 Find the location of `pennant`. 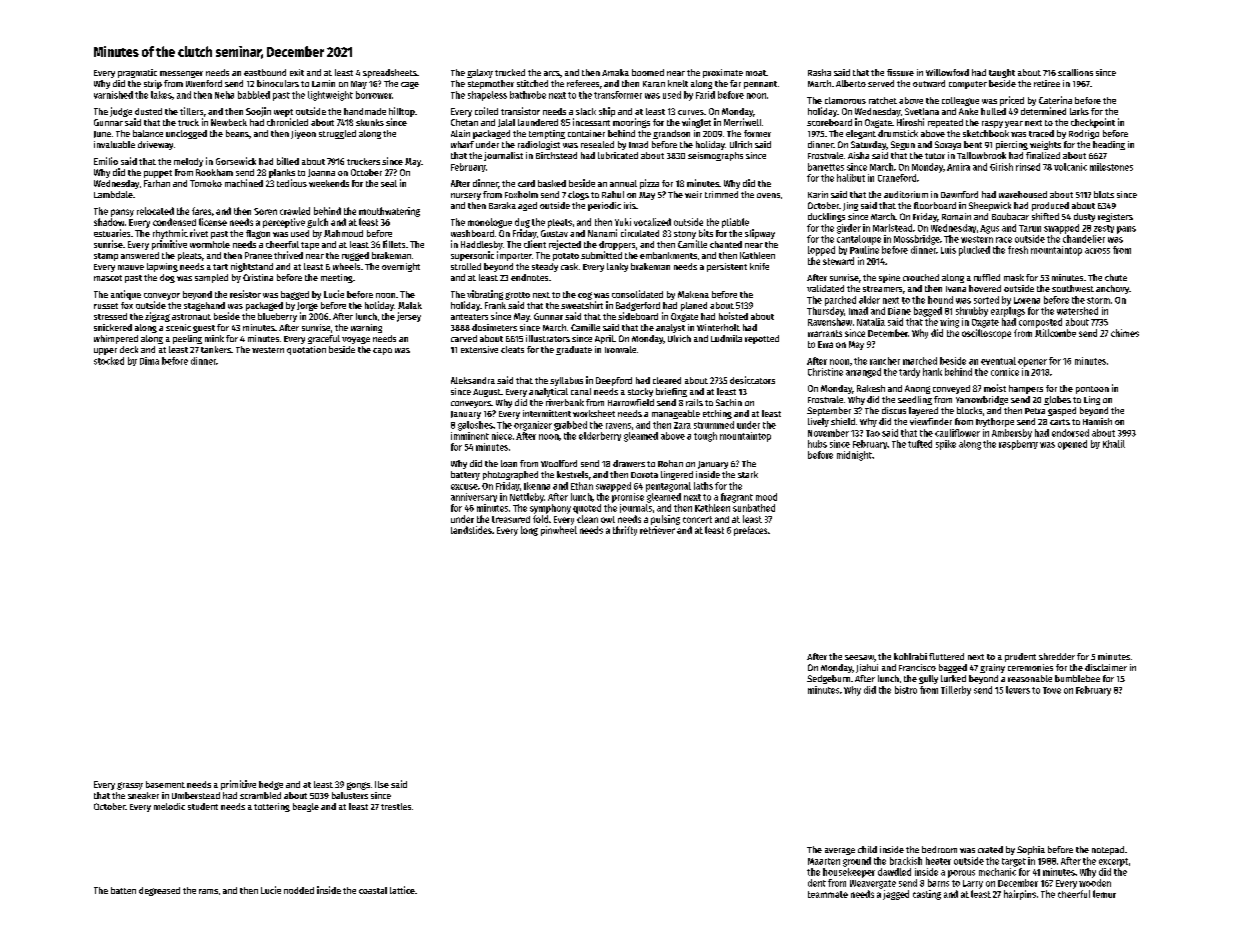

pennant is located at coordinates (760, 85).
